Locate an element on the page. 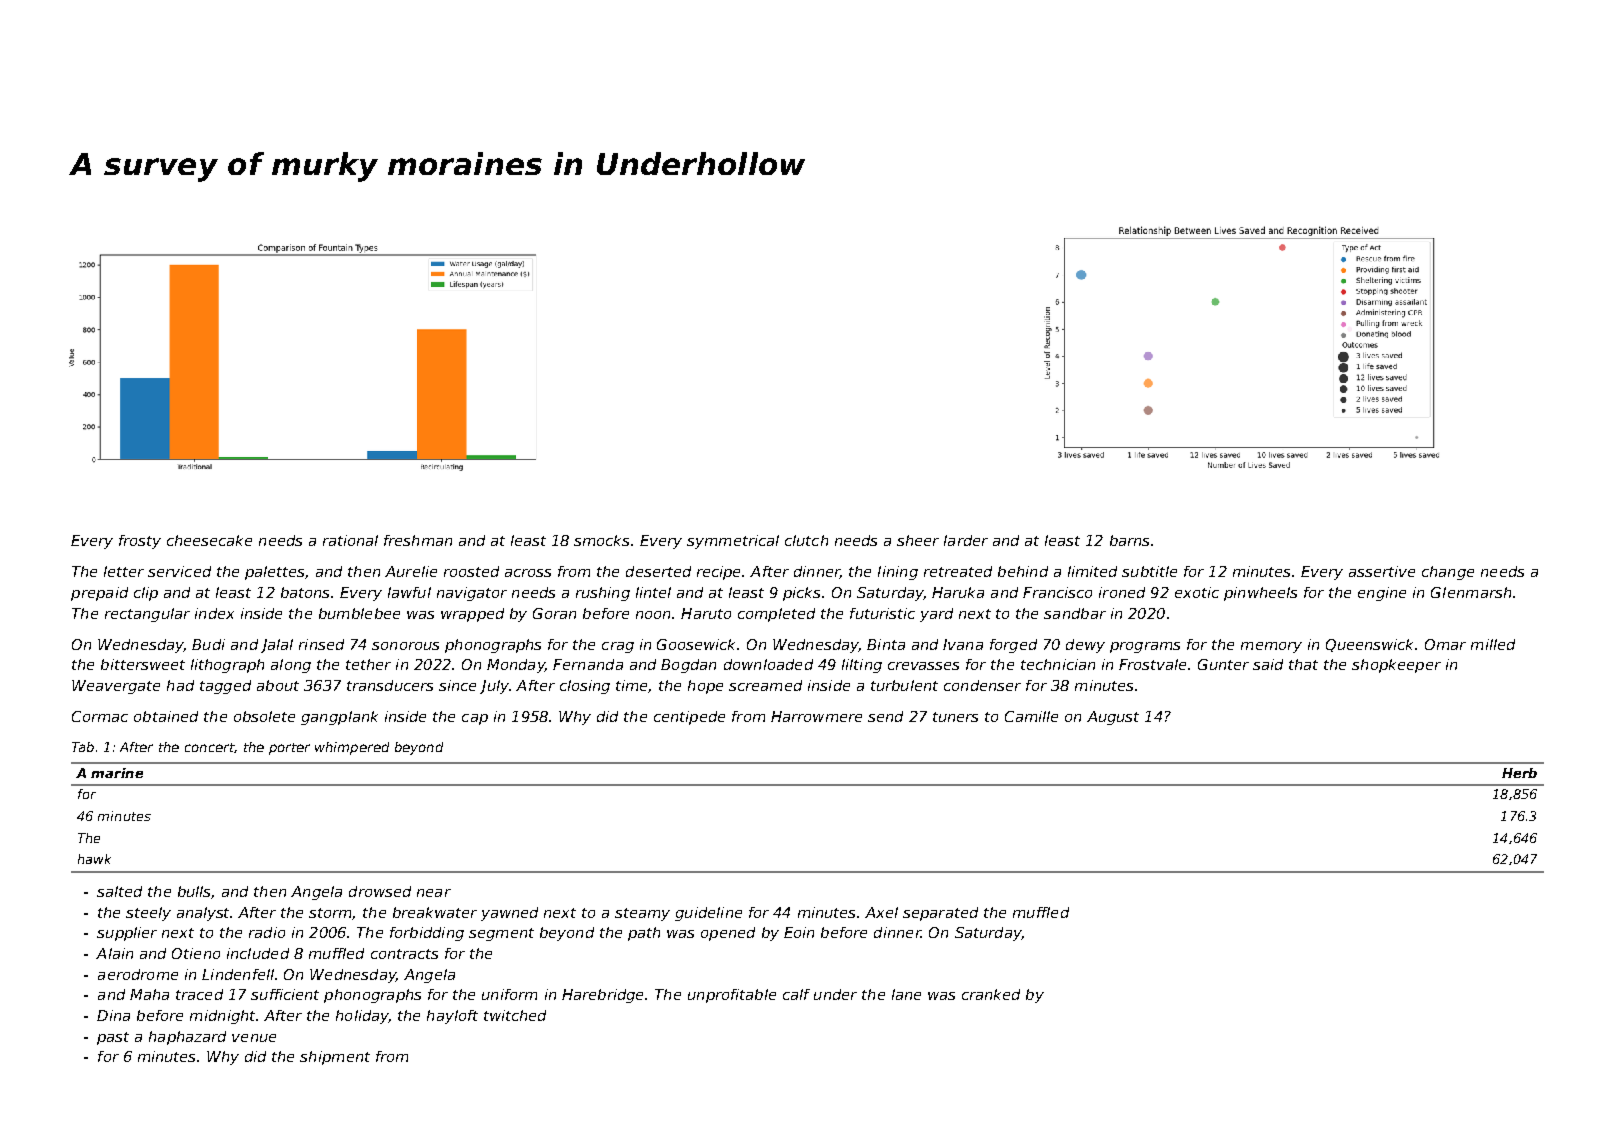 This image has width=1615, height=1142. supplier is located at coordinates (127, 934).
